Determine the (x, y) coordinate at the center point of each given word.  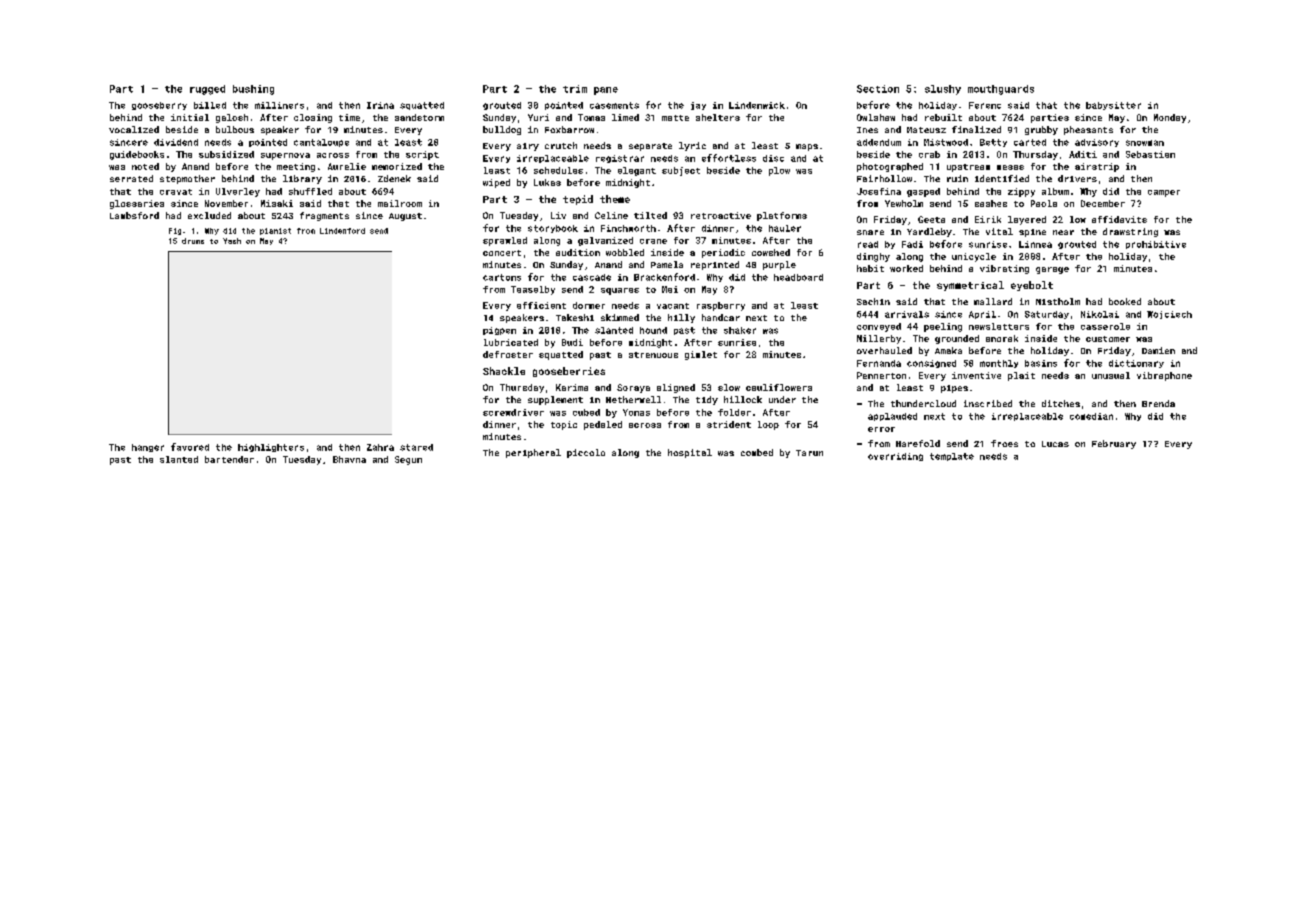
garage (1052, 270)
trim (575, 89)
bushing (253, 90)
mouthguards (1001, 90)
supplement (555, 400)
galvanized (605, 241)
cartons (502, 277)
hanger (148, 448)
